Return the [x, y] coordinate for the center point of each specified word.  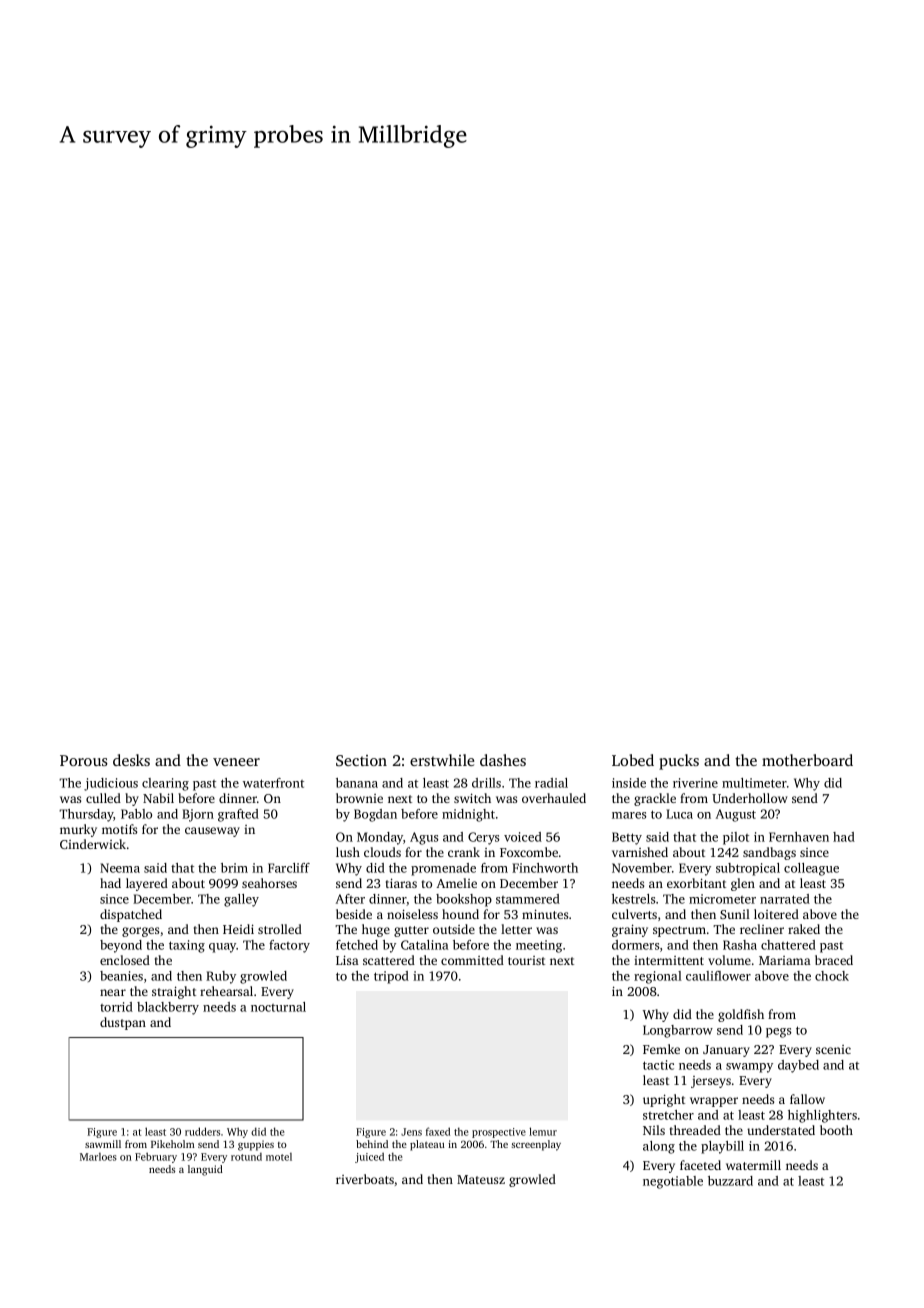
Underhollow [750, 798]
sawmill [103, 1144]
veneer [236, 762]
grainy [630, 930]
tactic [658, 1065]
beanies [121, 976]
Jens [411, 1132]
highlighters [822, 1116]
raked [804, 929]
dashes [503, 760]
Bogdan [375, 815]
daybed [798, 1066]
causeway [212, 832]
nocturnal [278, 1007]
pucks [679, 762]
